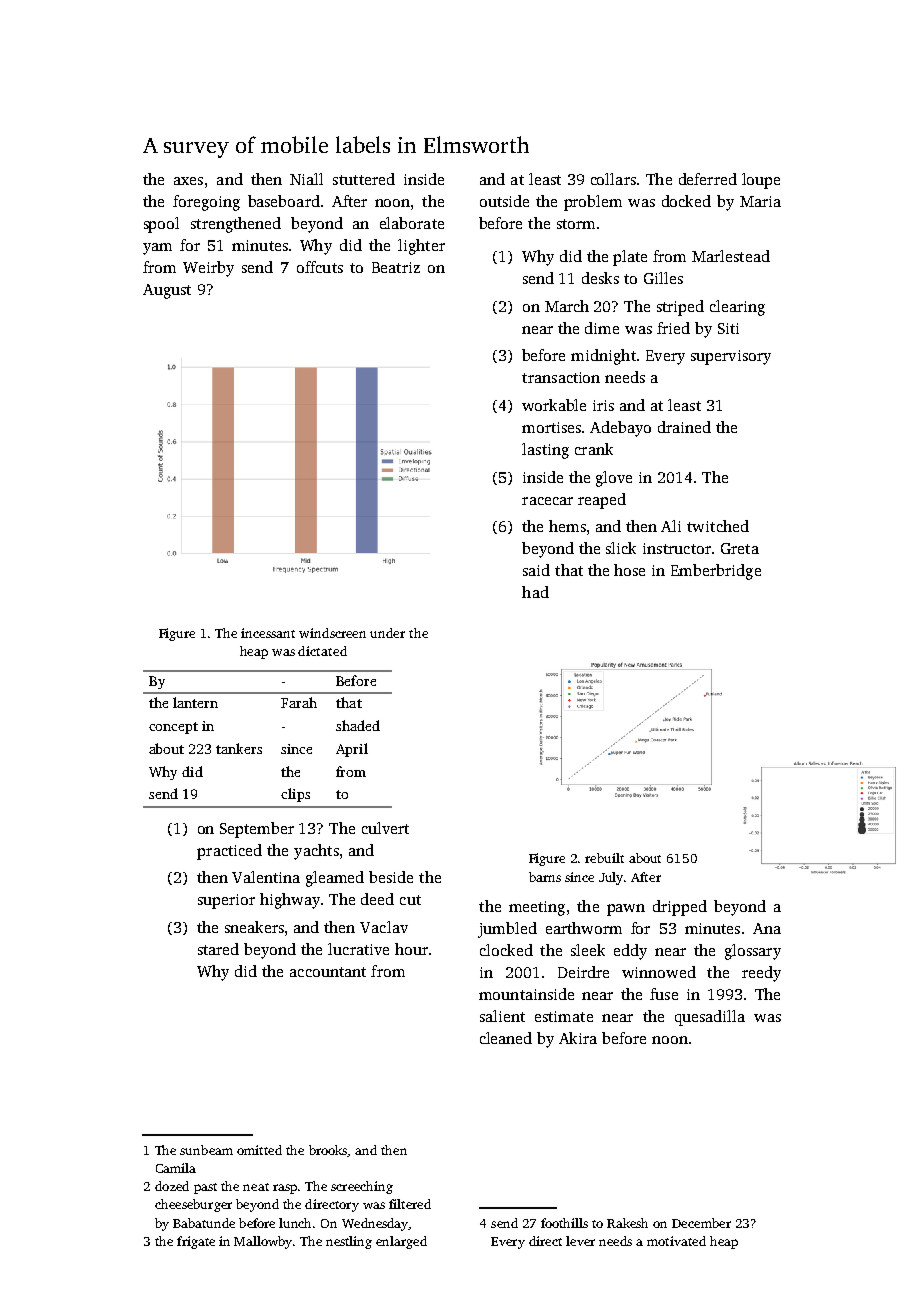  Describe the element at coordinates (208, 269) in the page. I see `Weirby` at that location.
